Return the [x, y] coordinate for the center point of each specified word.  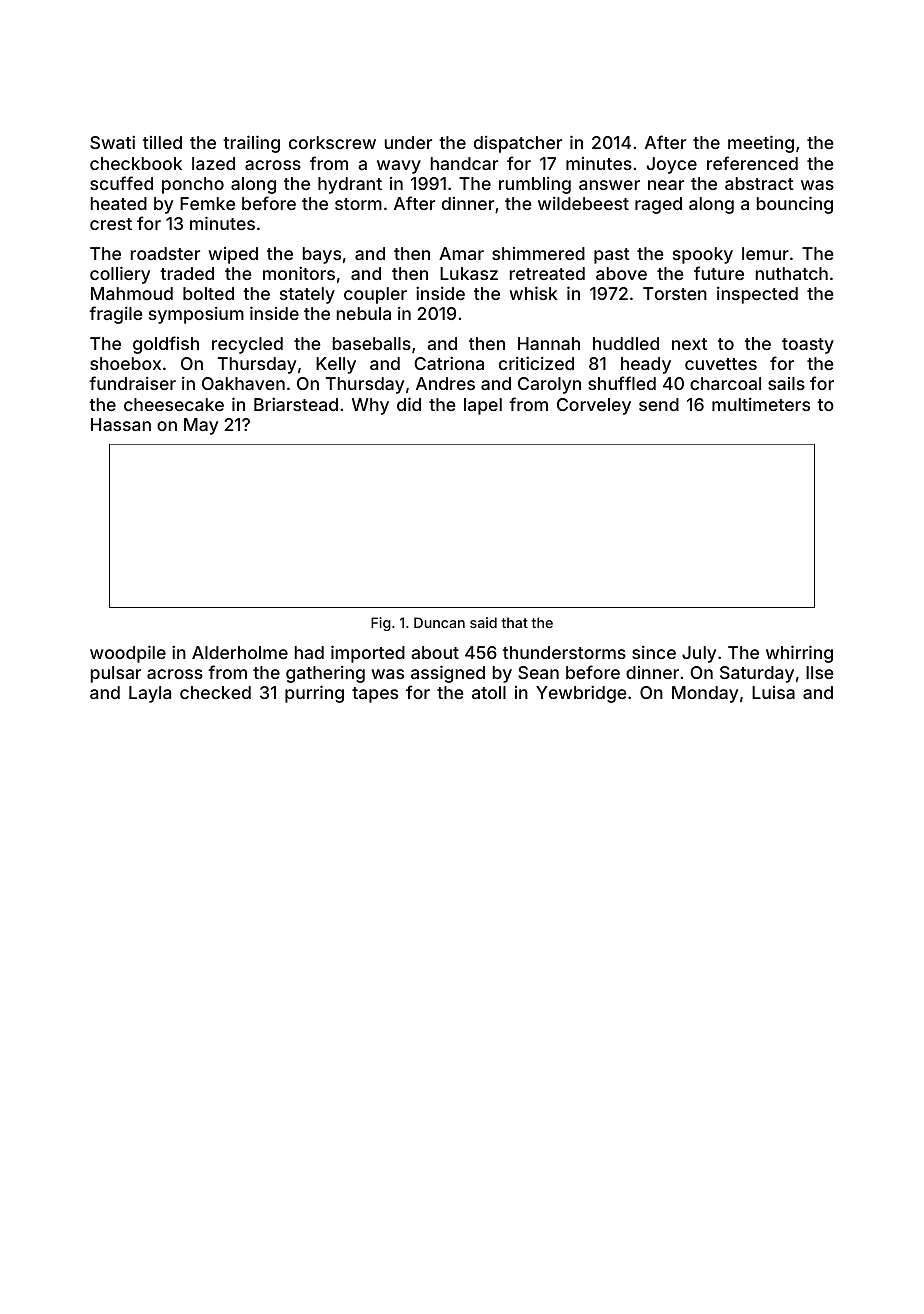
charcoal [725, 383]
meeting [761, 144]
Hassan [121, 424]
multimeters [761, 404]
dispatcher [518, 144]
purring [314, 694]
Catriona [449, 363]
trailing [251, 144]
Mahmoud [132, 293]
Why [370, 406]
